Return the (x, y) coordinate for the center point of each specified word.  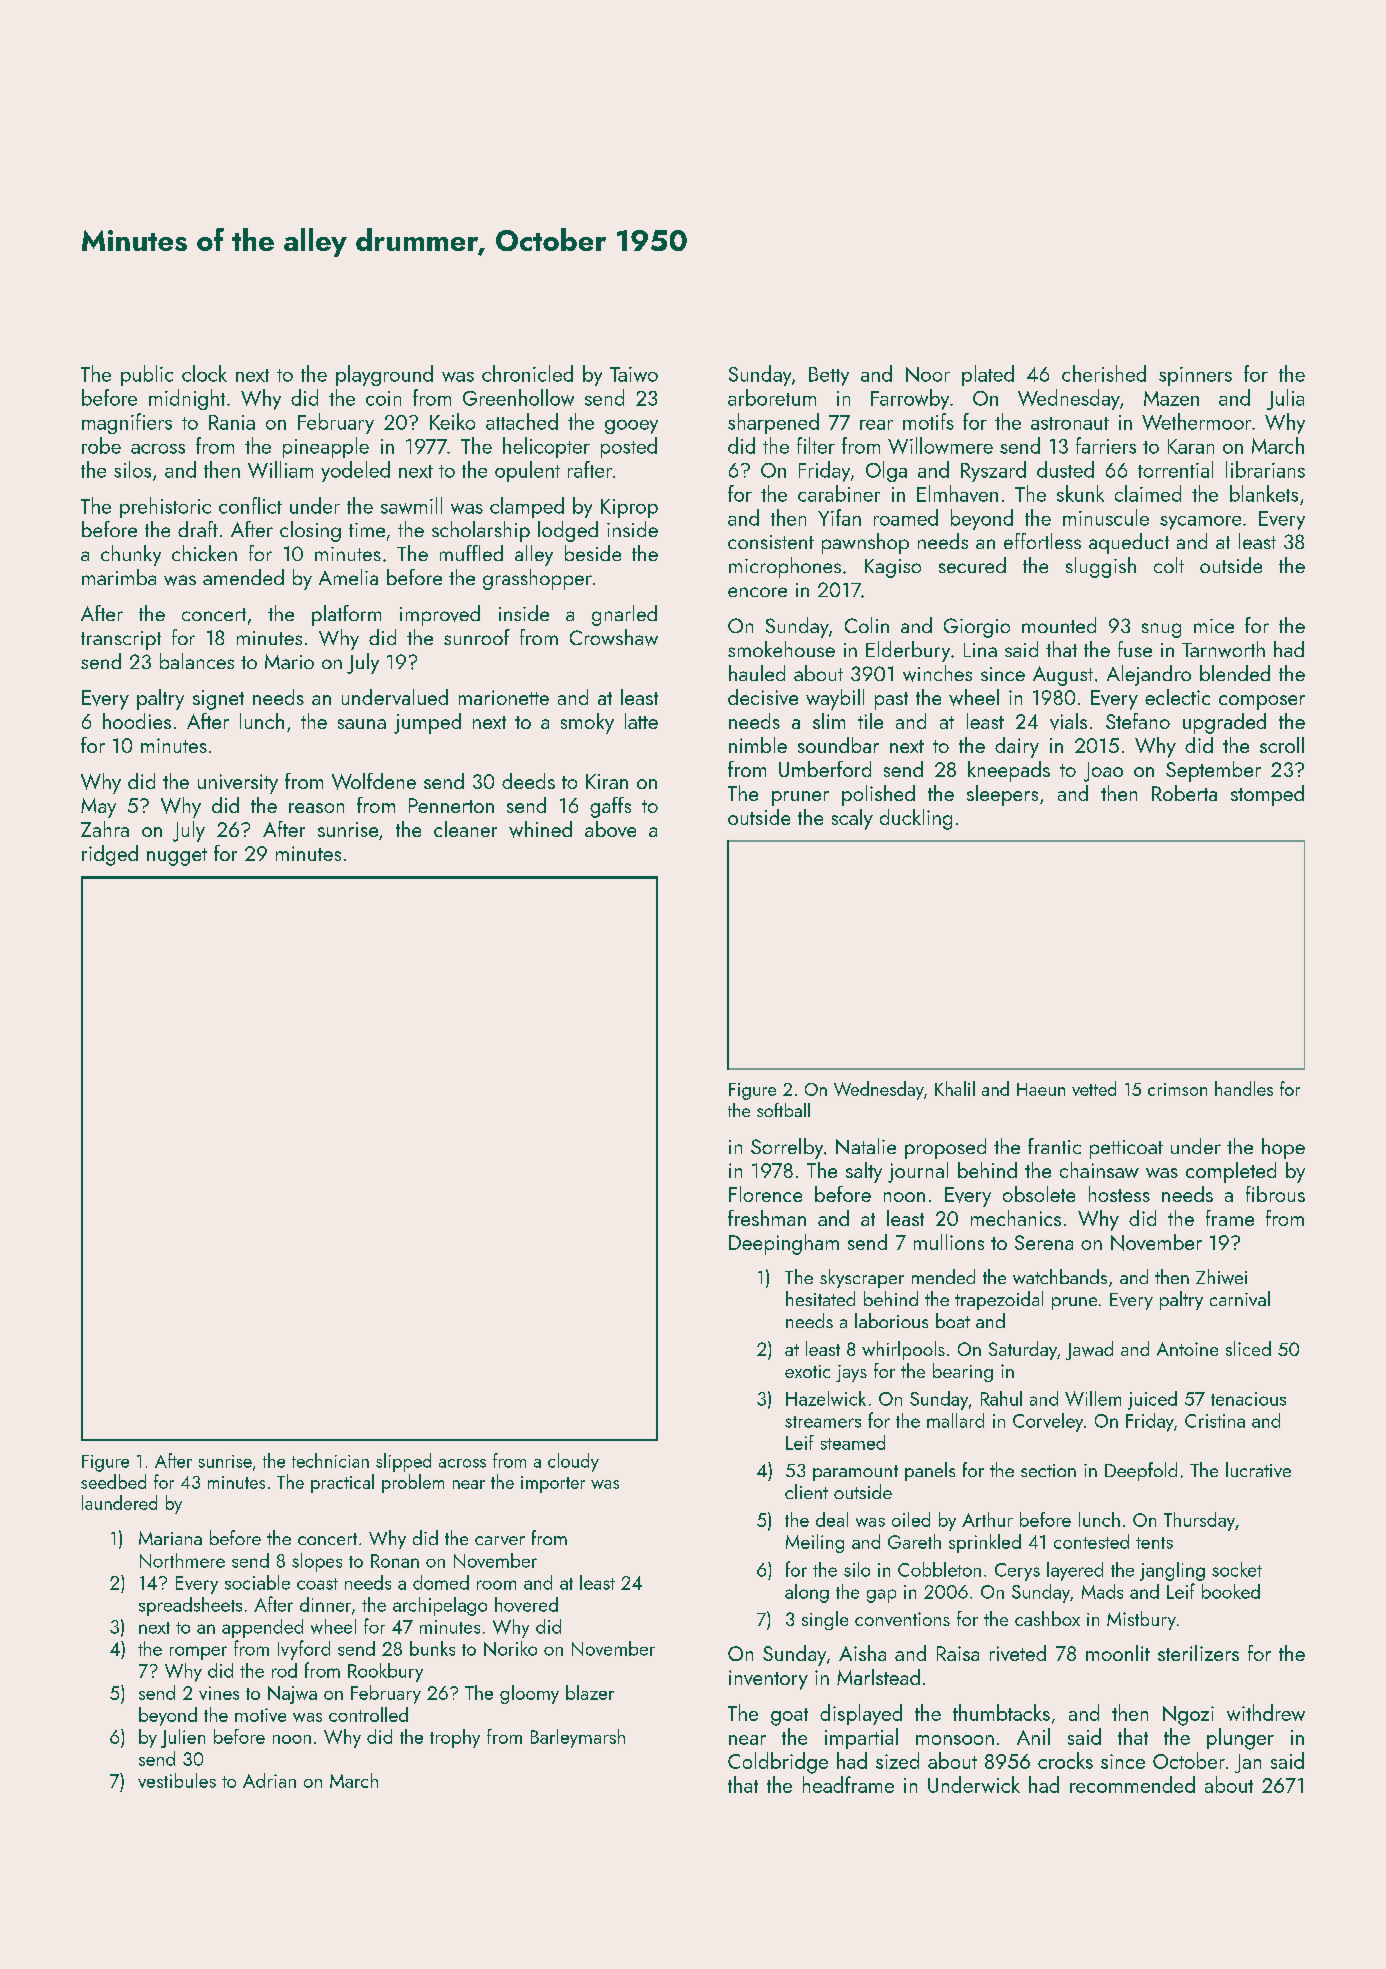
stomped (1267, 795)
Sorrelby (787, 1148)
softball (783, 1110)
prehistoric (165, 507)
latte (641, 721)
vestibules (177, 1780)
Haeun (1041, 1089)
